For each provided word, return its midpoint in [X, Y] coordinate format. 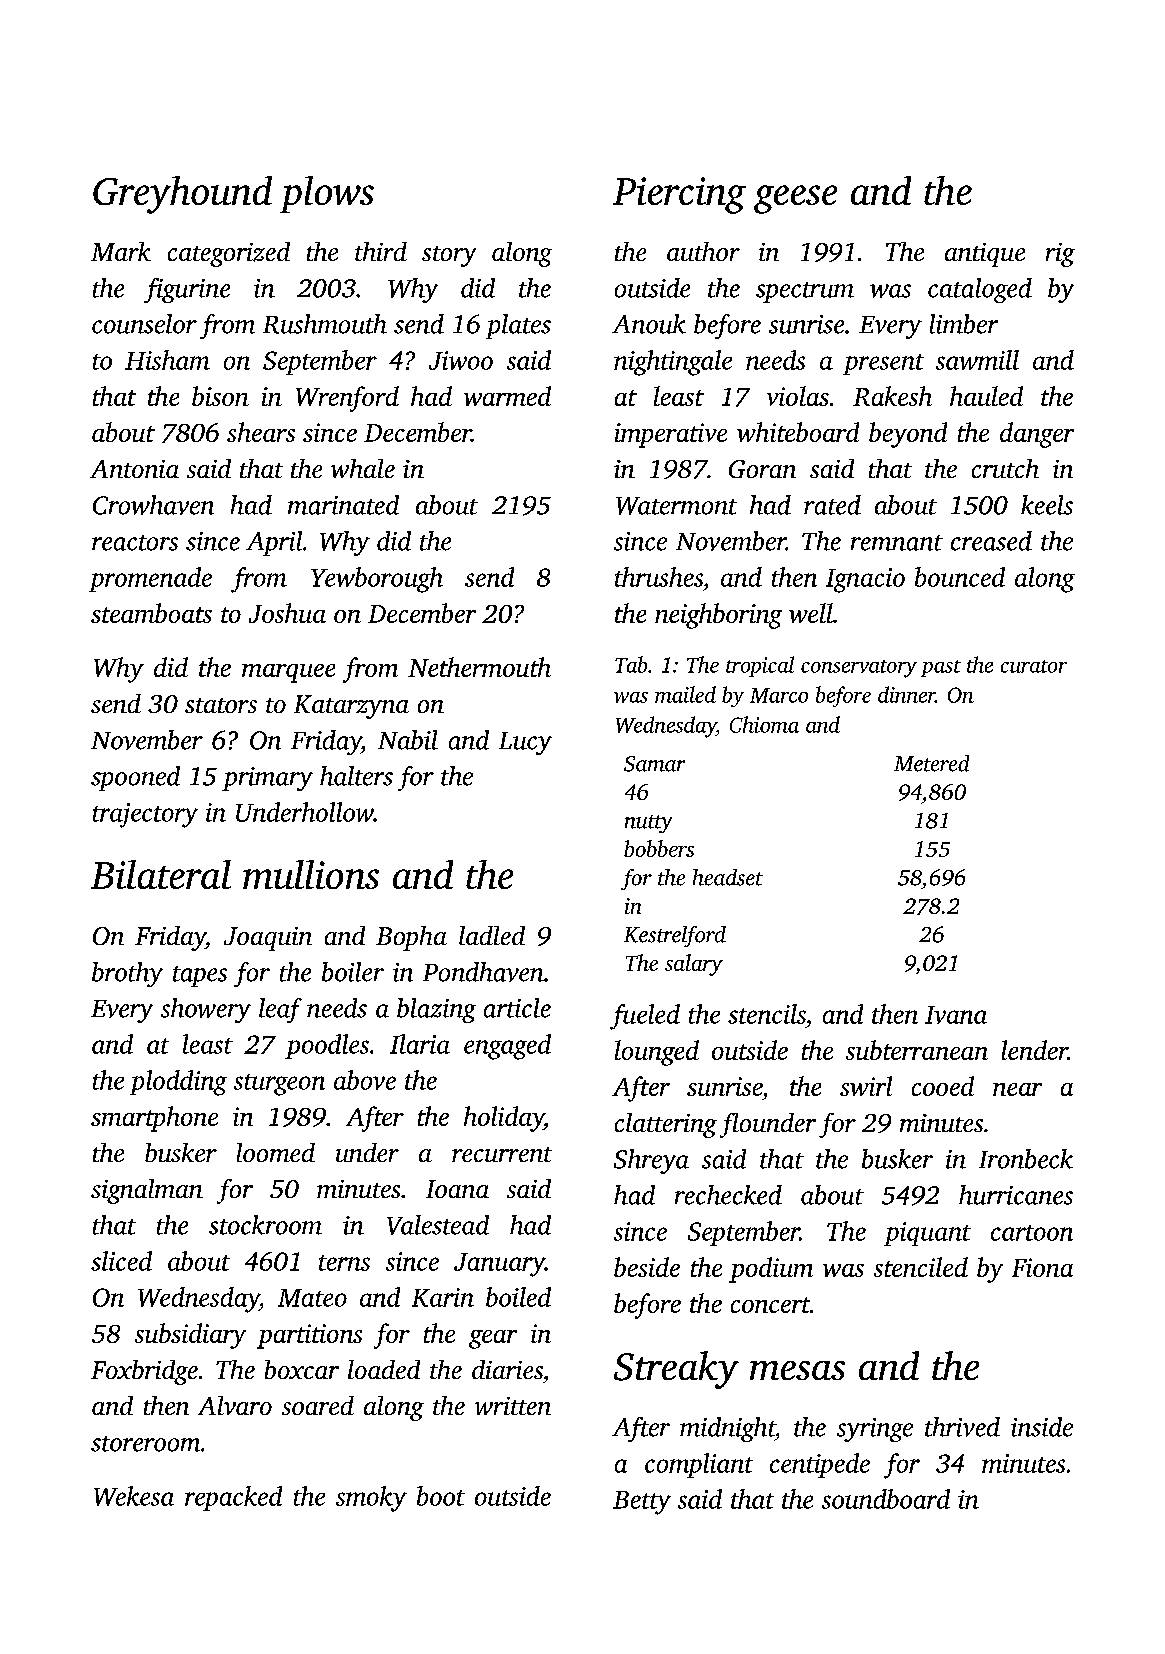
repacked [233, 1498]
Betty [642, 1503]
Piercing [679, 195]
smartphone [154, 1119]
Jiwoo [461, 360]
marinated [343, 505]
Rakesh [892, 396]
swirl [866, 1086]
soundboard [886, 1499]
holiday [504, 1119]
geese [795, 199]
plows [327, 194]
